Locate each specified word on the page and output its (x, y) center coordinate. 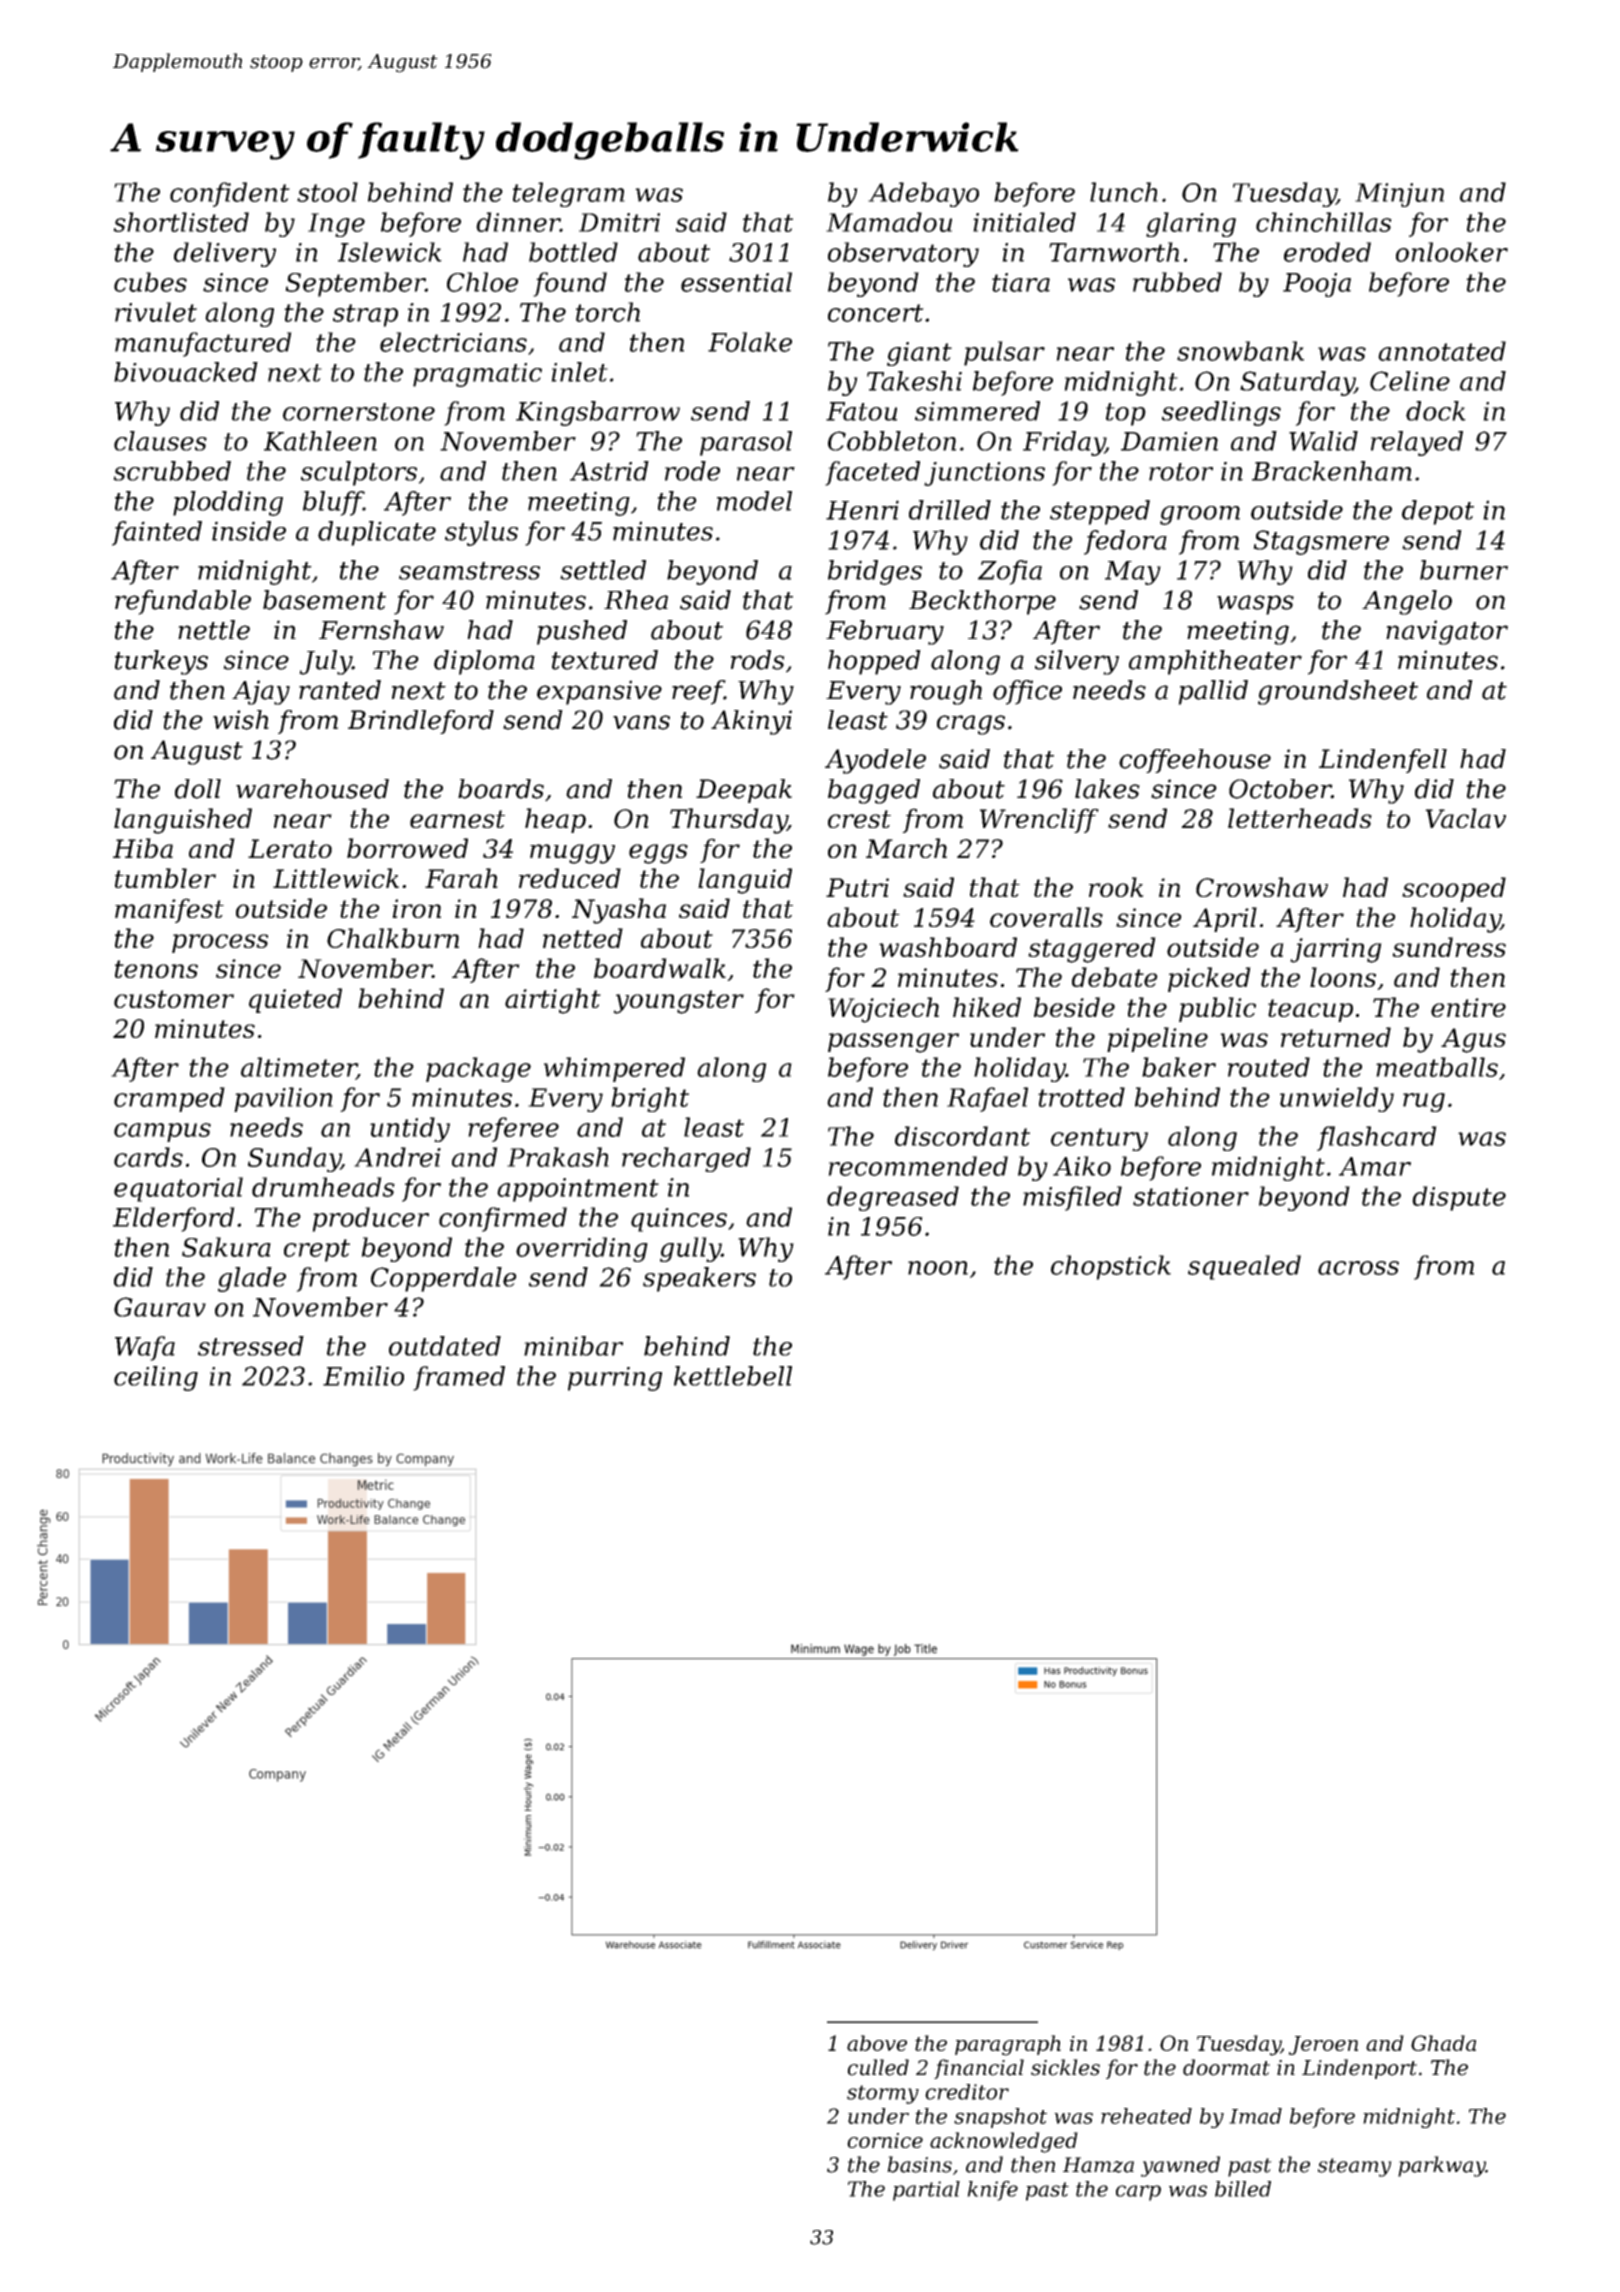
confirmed (503, 1219)
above (877, 2043)
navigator (1447, 632)
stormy (883, 2094)
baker (1179, 1067)
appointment (578, 1190)
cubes (150, 282)
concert (876, 313)
